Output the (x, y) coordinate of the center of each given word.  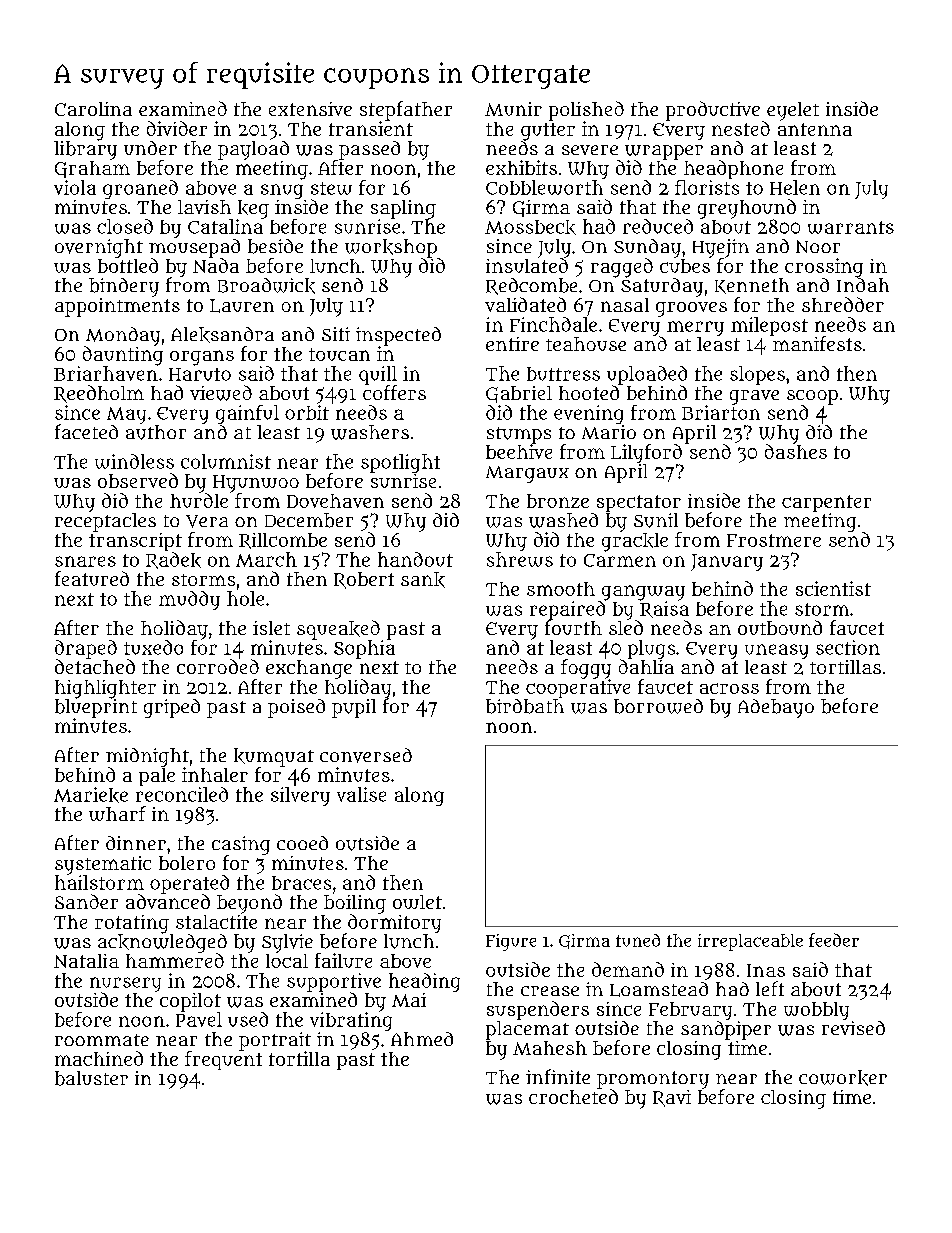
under (150, 148)
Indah (863, 285)
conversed (366, 755)
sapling (403, 209)
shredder (843, 304)
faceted (86, 431)
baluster (91, 1078)
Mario (609, 432)
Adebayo (776, 708)
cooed (302, 843)
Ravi (672, 1098)
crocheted (573, 1096)
